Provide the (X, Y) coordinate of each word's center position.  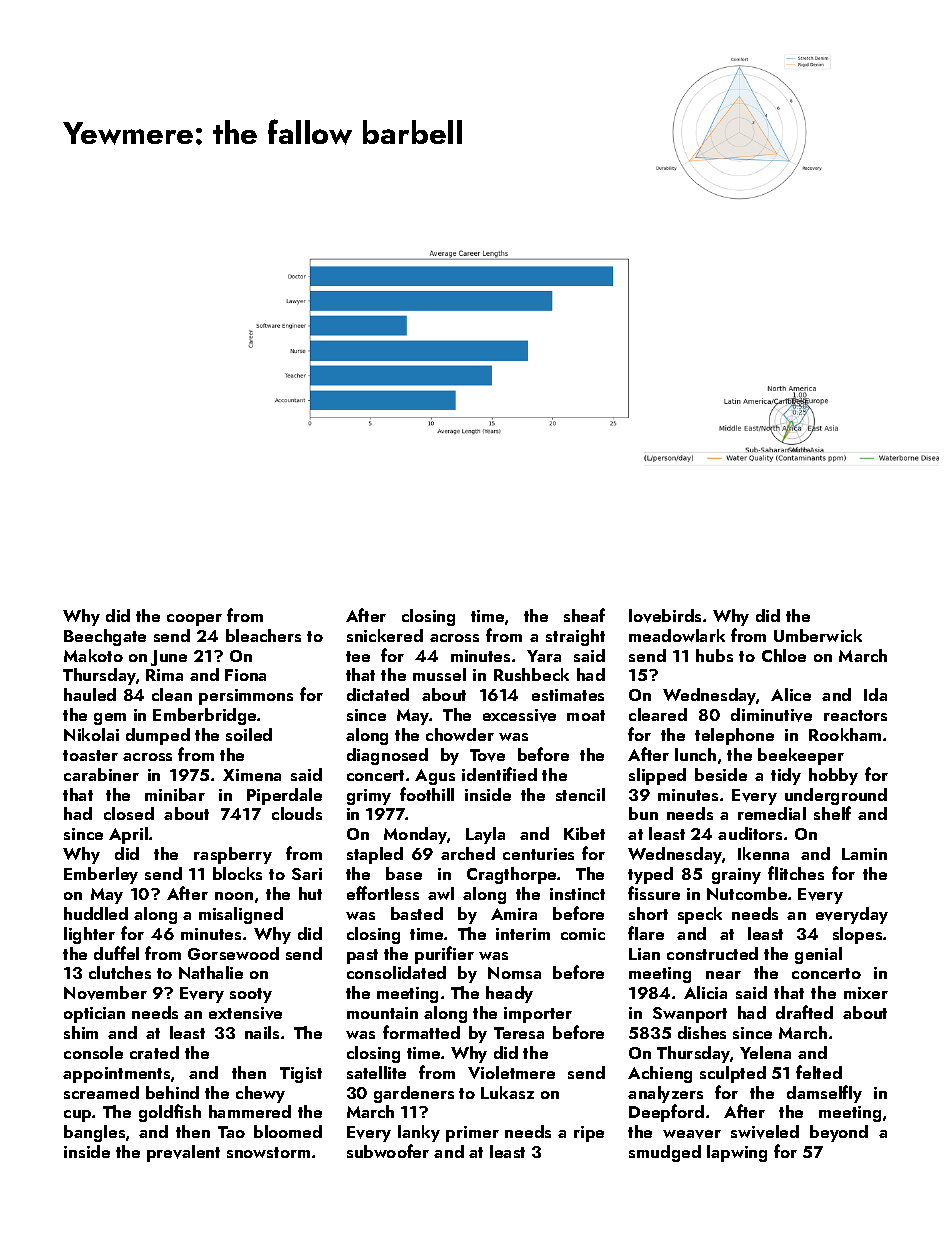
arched (468, 853)
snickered (385, 635)
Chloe (784, 655)
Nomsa (514, 973)
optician (94, 1015)
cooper (194, 620)
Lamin (864, 854)
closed (129, 813)
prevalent (183, 1153)
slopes (857, 935)
